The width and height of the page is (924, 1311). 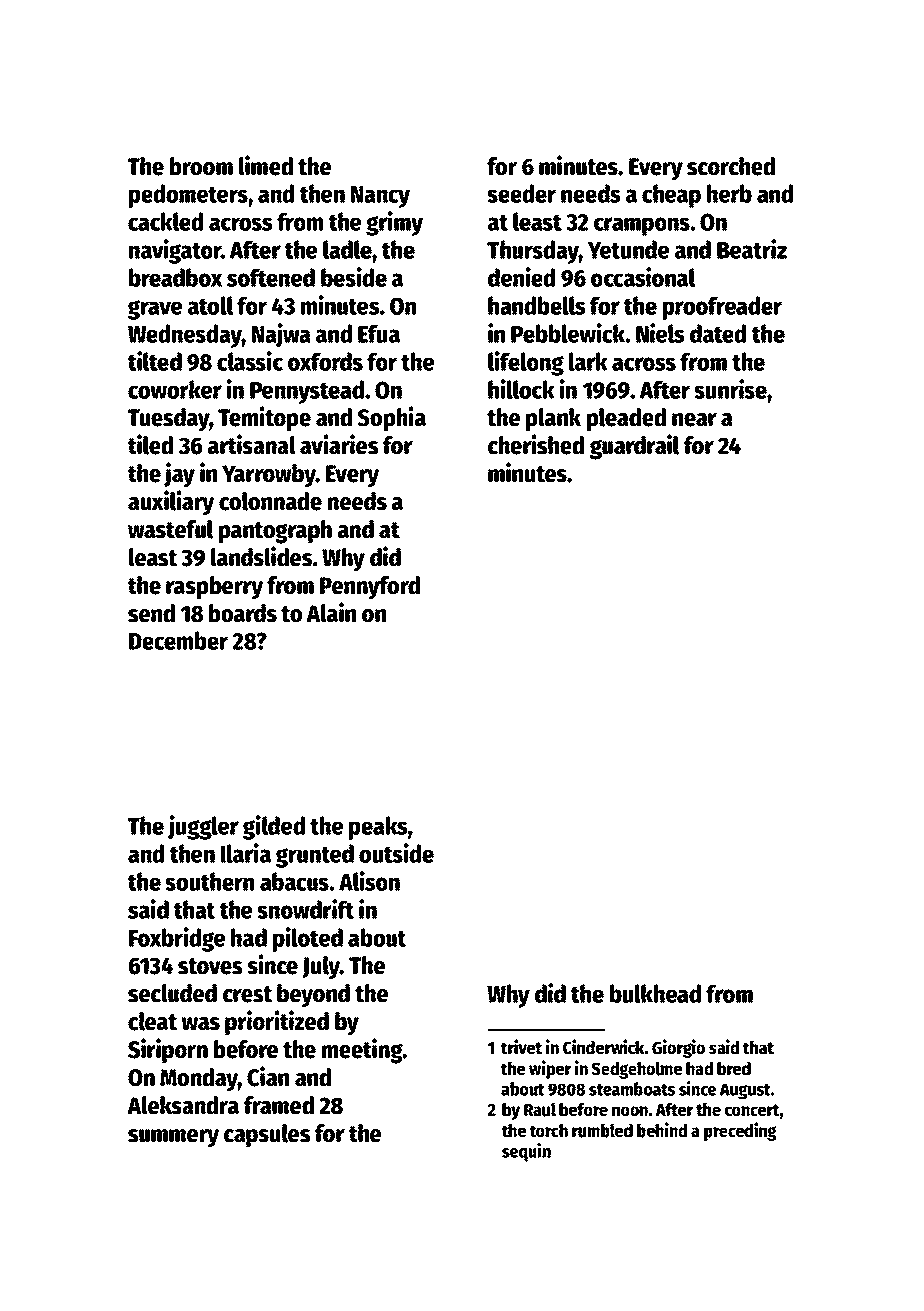 What do you see at coordinates (526, 1152) in the page?
I see `sequin` at bounding box center [526, 1152].
